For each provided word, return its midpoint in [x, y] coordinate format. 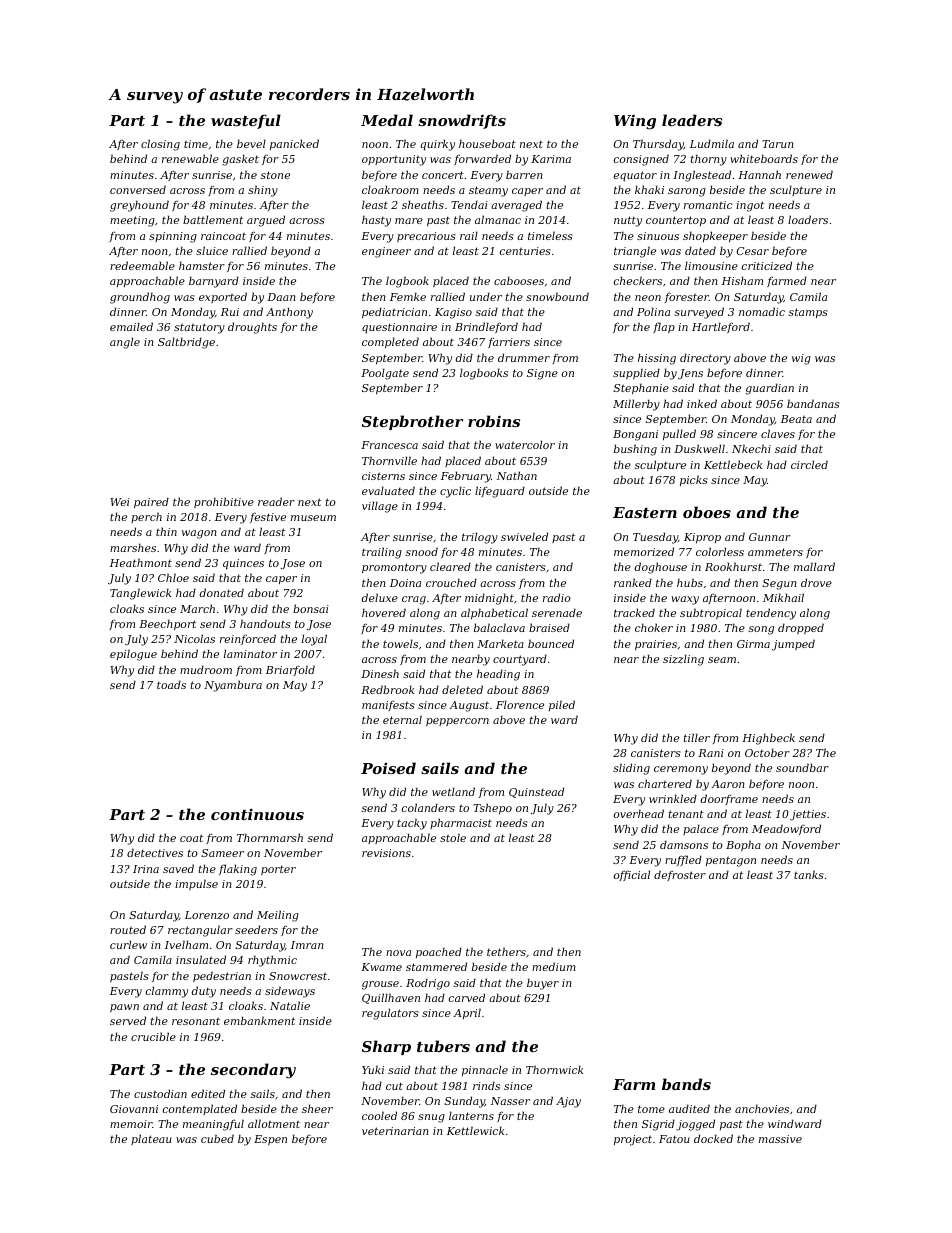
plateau [151, 1139]
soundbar [802, 767]
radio [557, 597]
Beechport [167, 625]
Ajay [568, 1102]
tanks [809, 874]
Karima [551, 159]
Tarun [778, 144]
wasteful [246, 121]
